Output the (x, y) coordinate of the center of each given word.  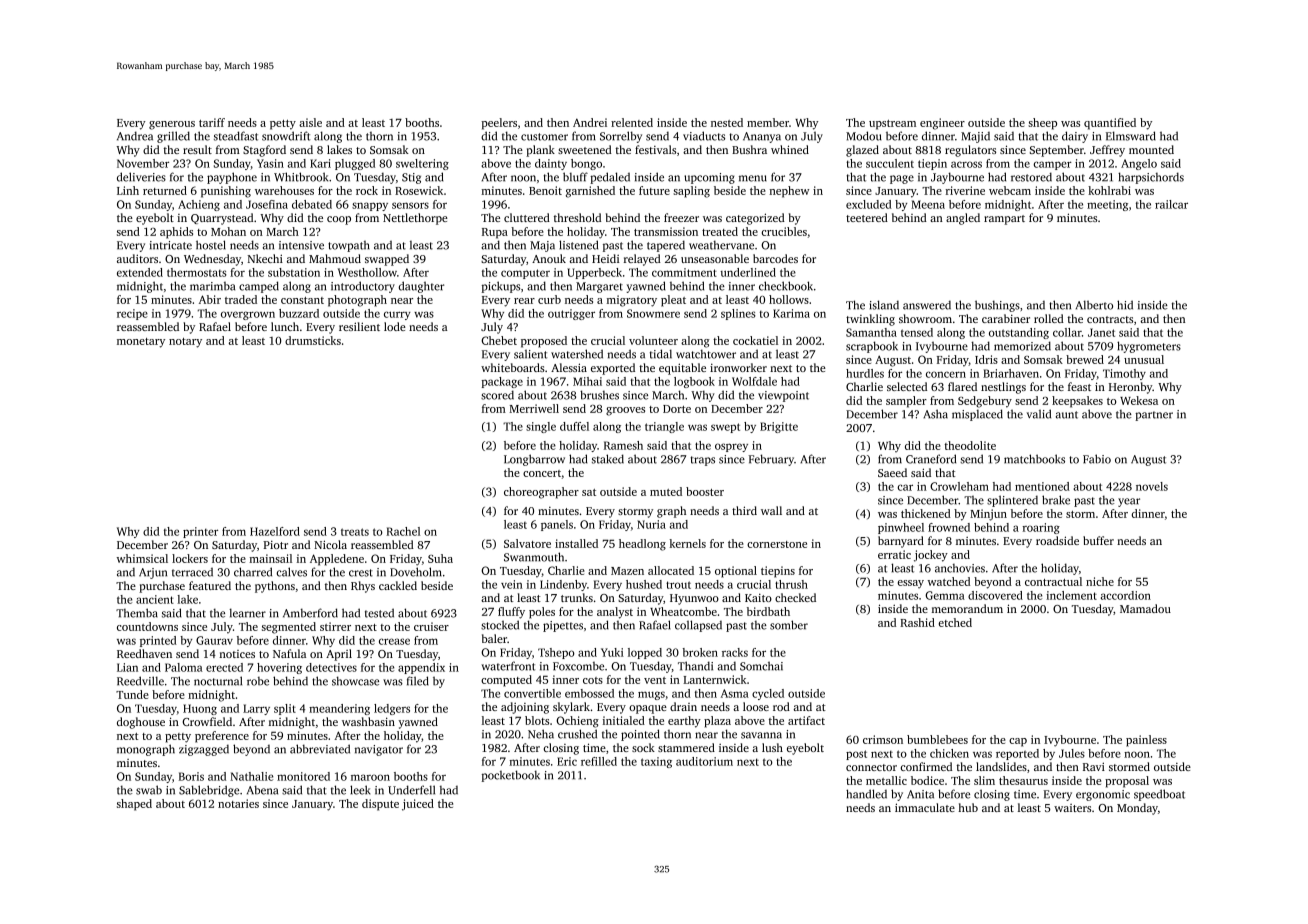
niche (1100, 581)
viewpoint (783, 396)
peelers (499, 124)
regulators (970, 151)
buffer (1098, 540)
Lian (127, 667)
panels (557, 525)
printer (200, 532)
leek (360, 790)
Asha (935, 414)
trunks (577, 597)
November (143, 163)
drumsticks (313, 340)
